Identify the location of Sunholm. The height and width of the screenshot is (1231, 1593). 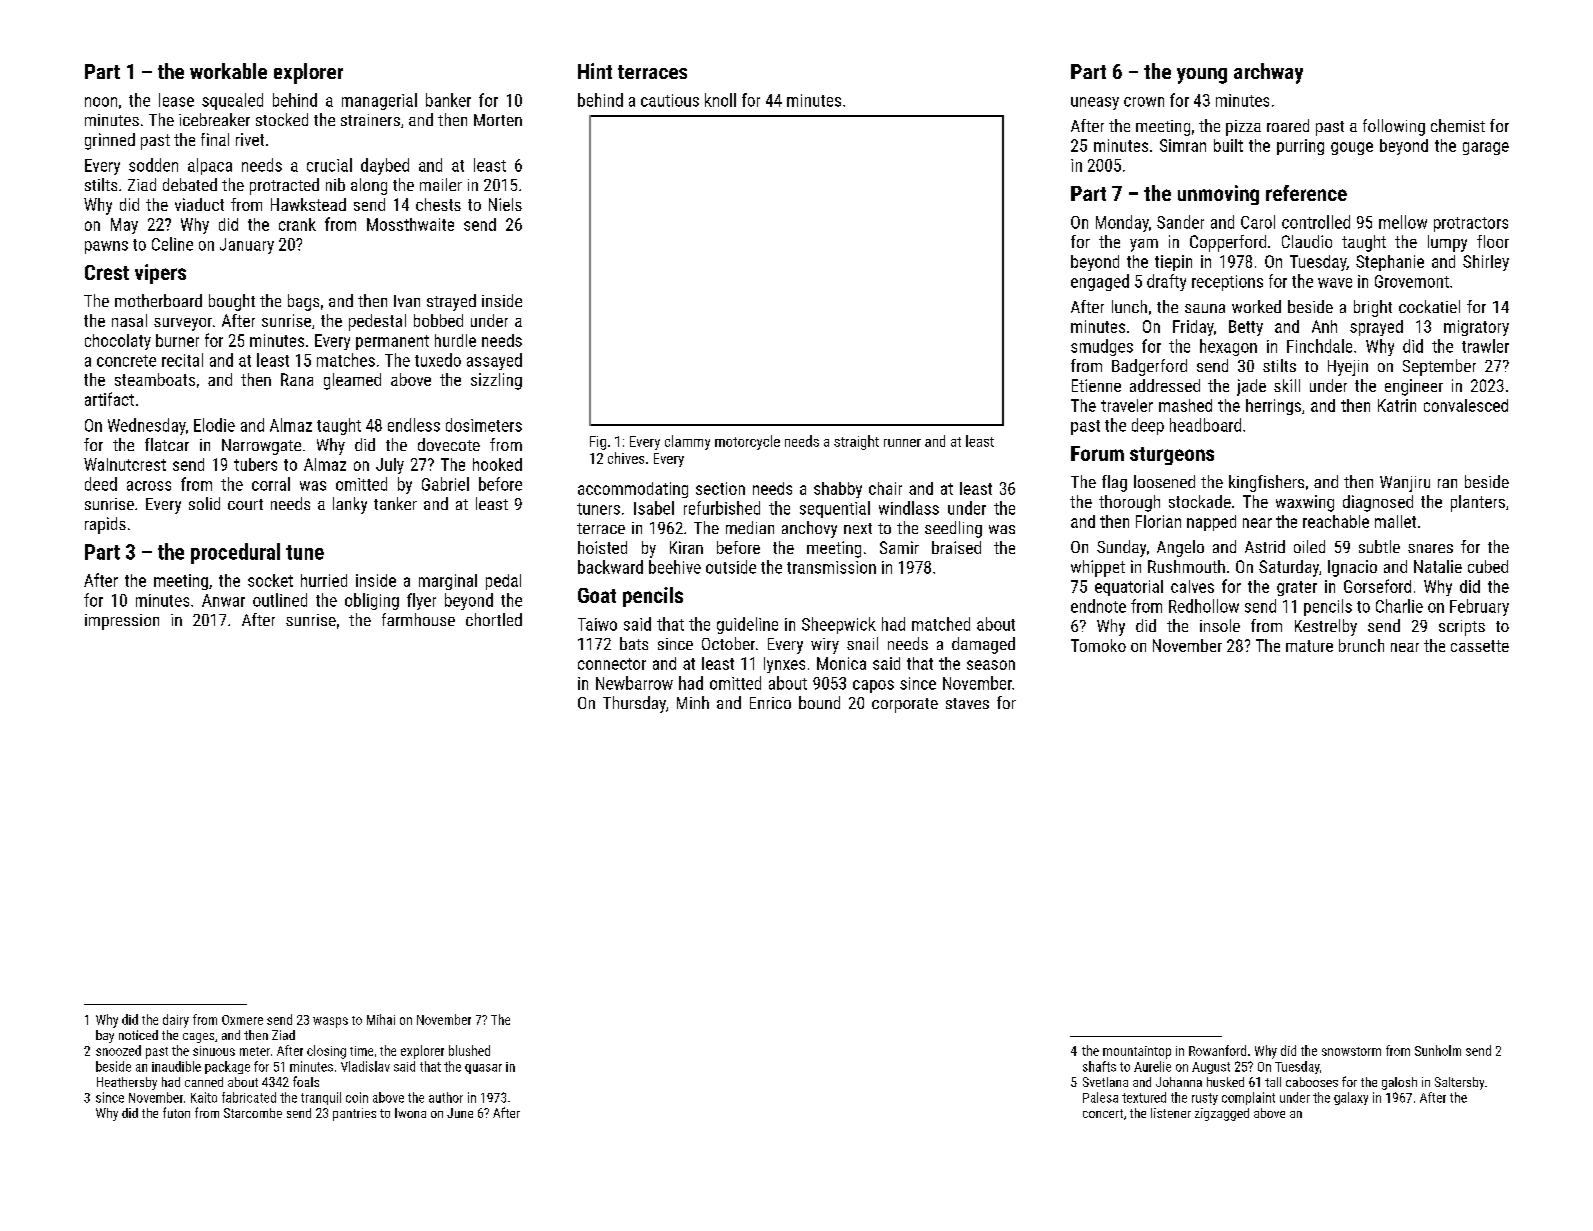
(1438, 1050).
